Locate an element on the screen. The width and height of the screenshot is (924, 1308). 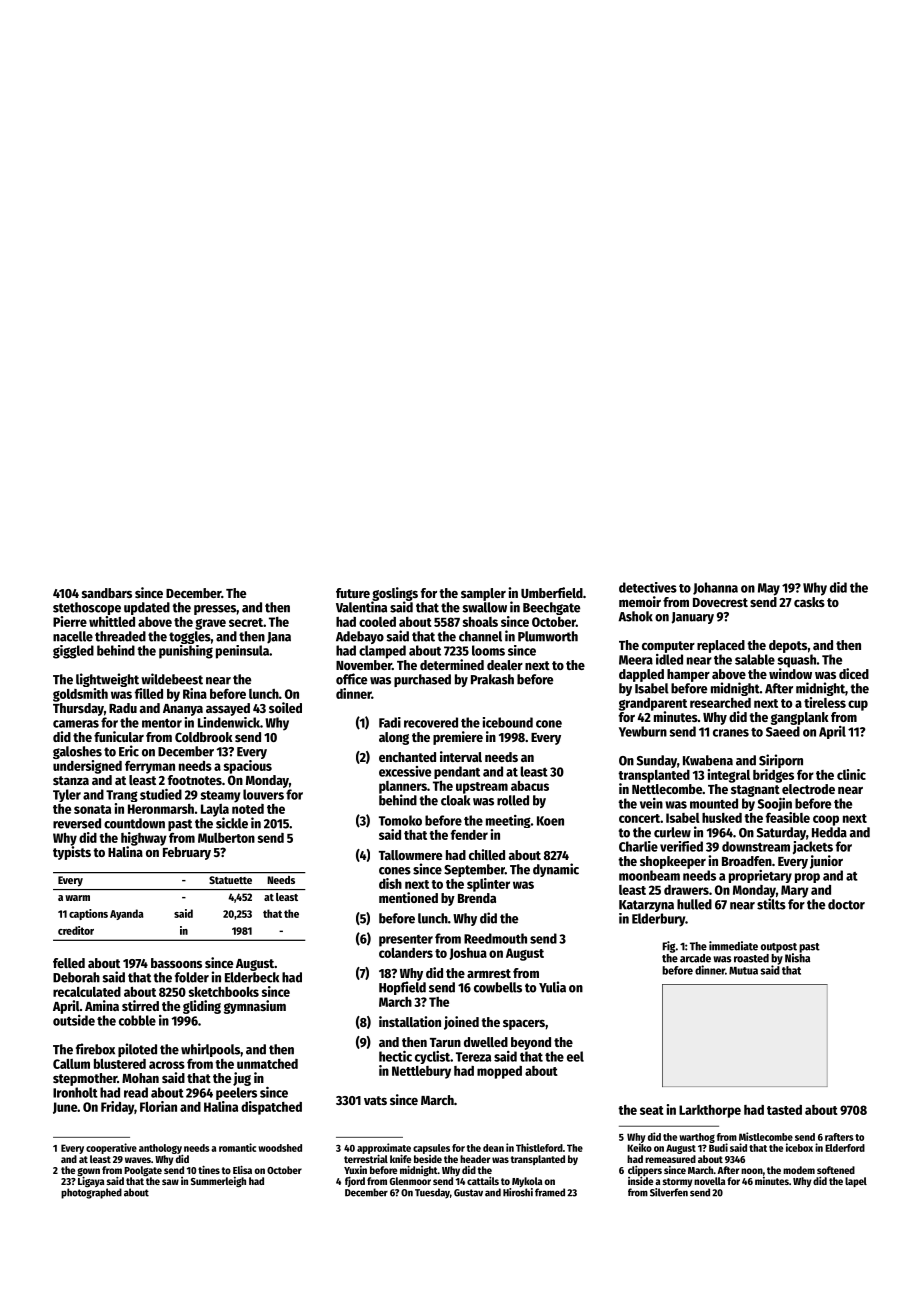
Nettlebury is located at coordinates (421, 1072).
